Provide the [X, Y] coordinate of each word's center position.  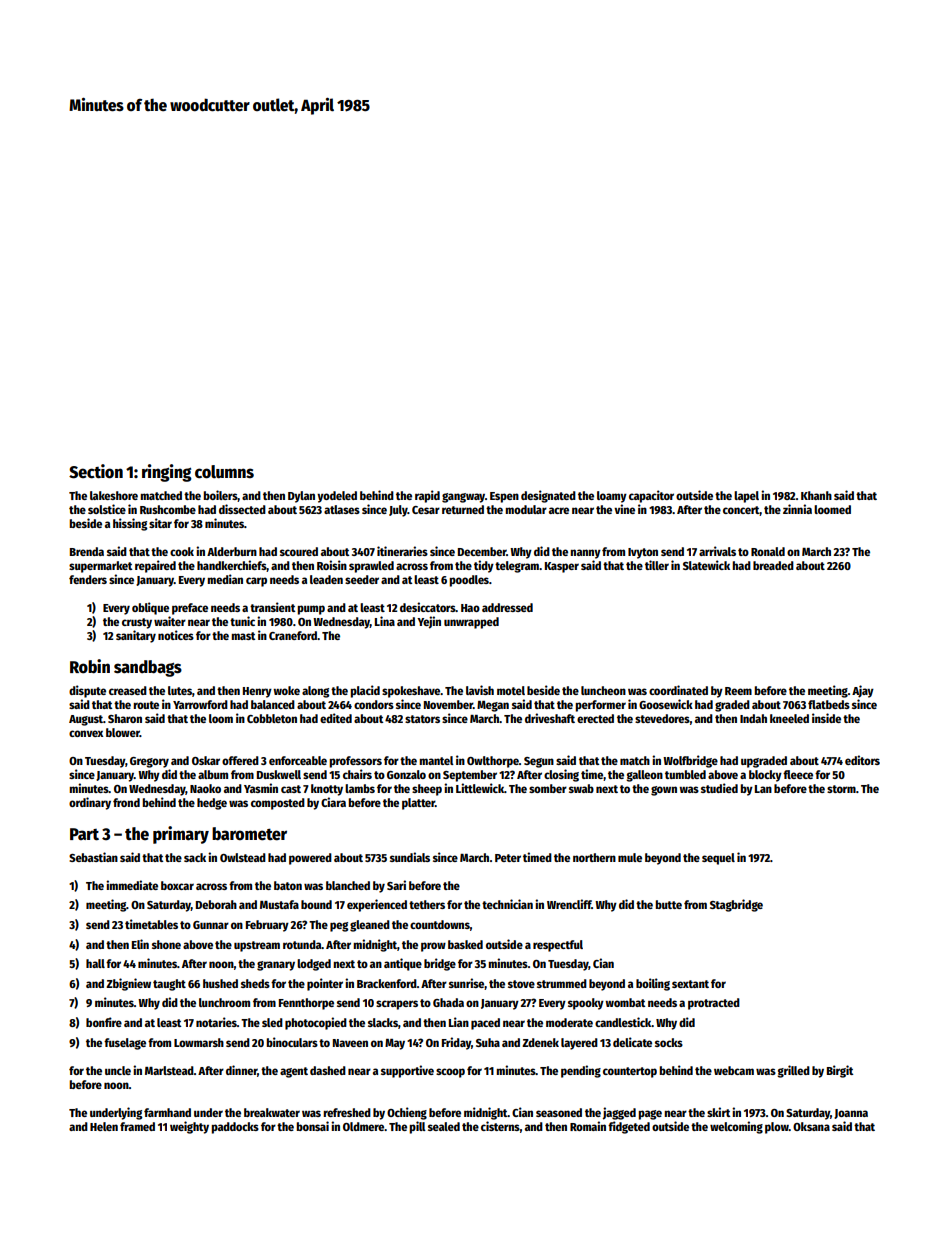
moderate [569, 1022]
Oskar [206, 760]
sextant [690, 984]
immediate [132, 885]
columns [224, 472]
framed [137, 1126]
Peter [508, 858]
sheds [255, 983]
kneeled [789, 718]
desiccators [428, 607]
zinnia [797, 509]
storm [841, 789]
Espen [504, 497]
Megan [493, 706]
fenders [88, 579]
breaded [773, 565]
